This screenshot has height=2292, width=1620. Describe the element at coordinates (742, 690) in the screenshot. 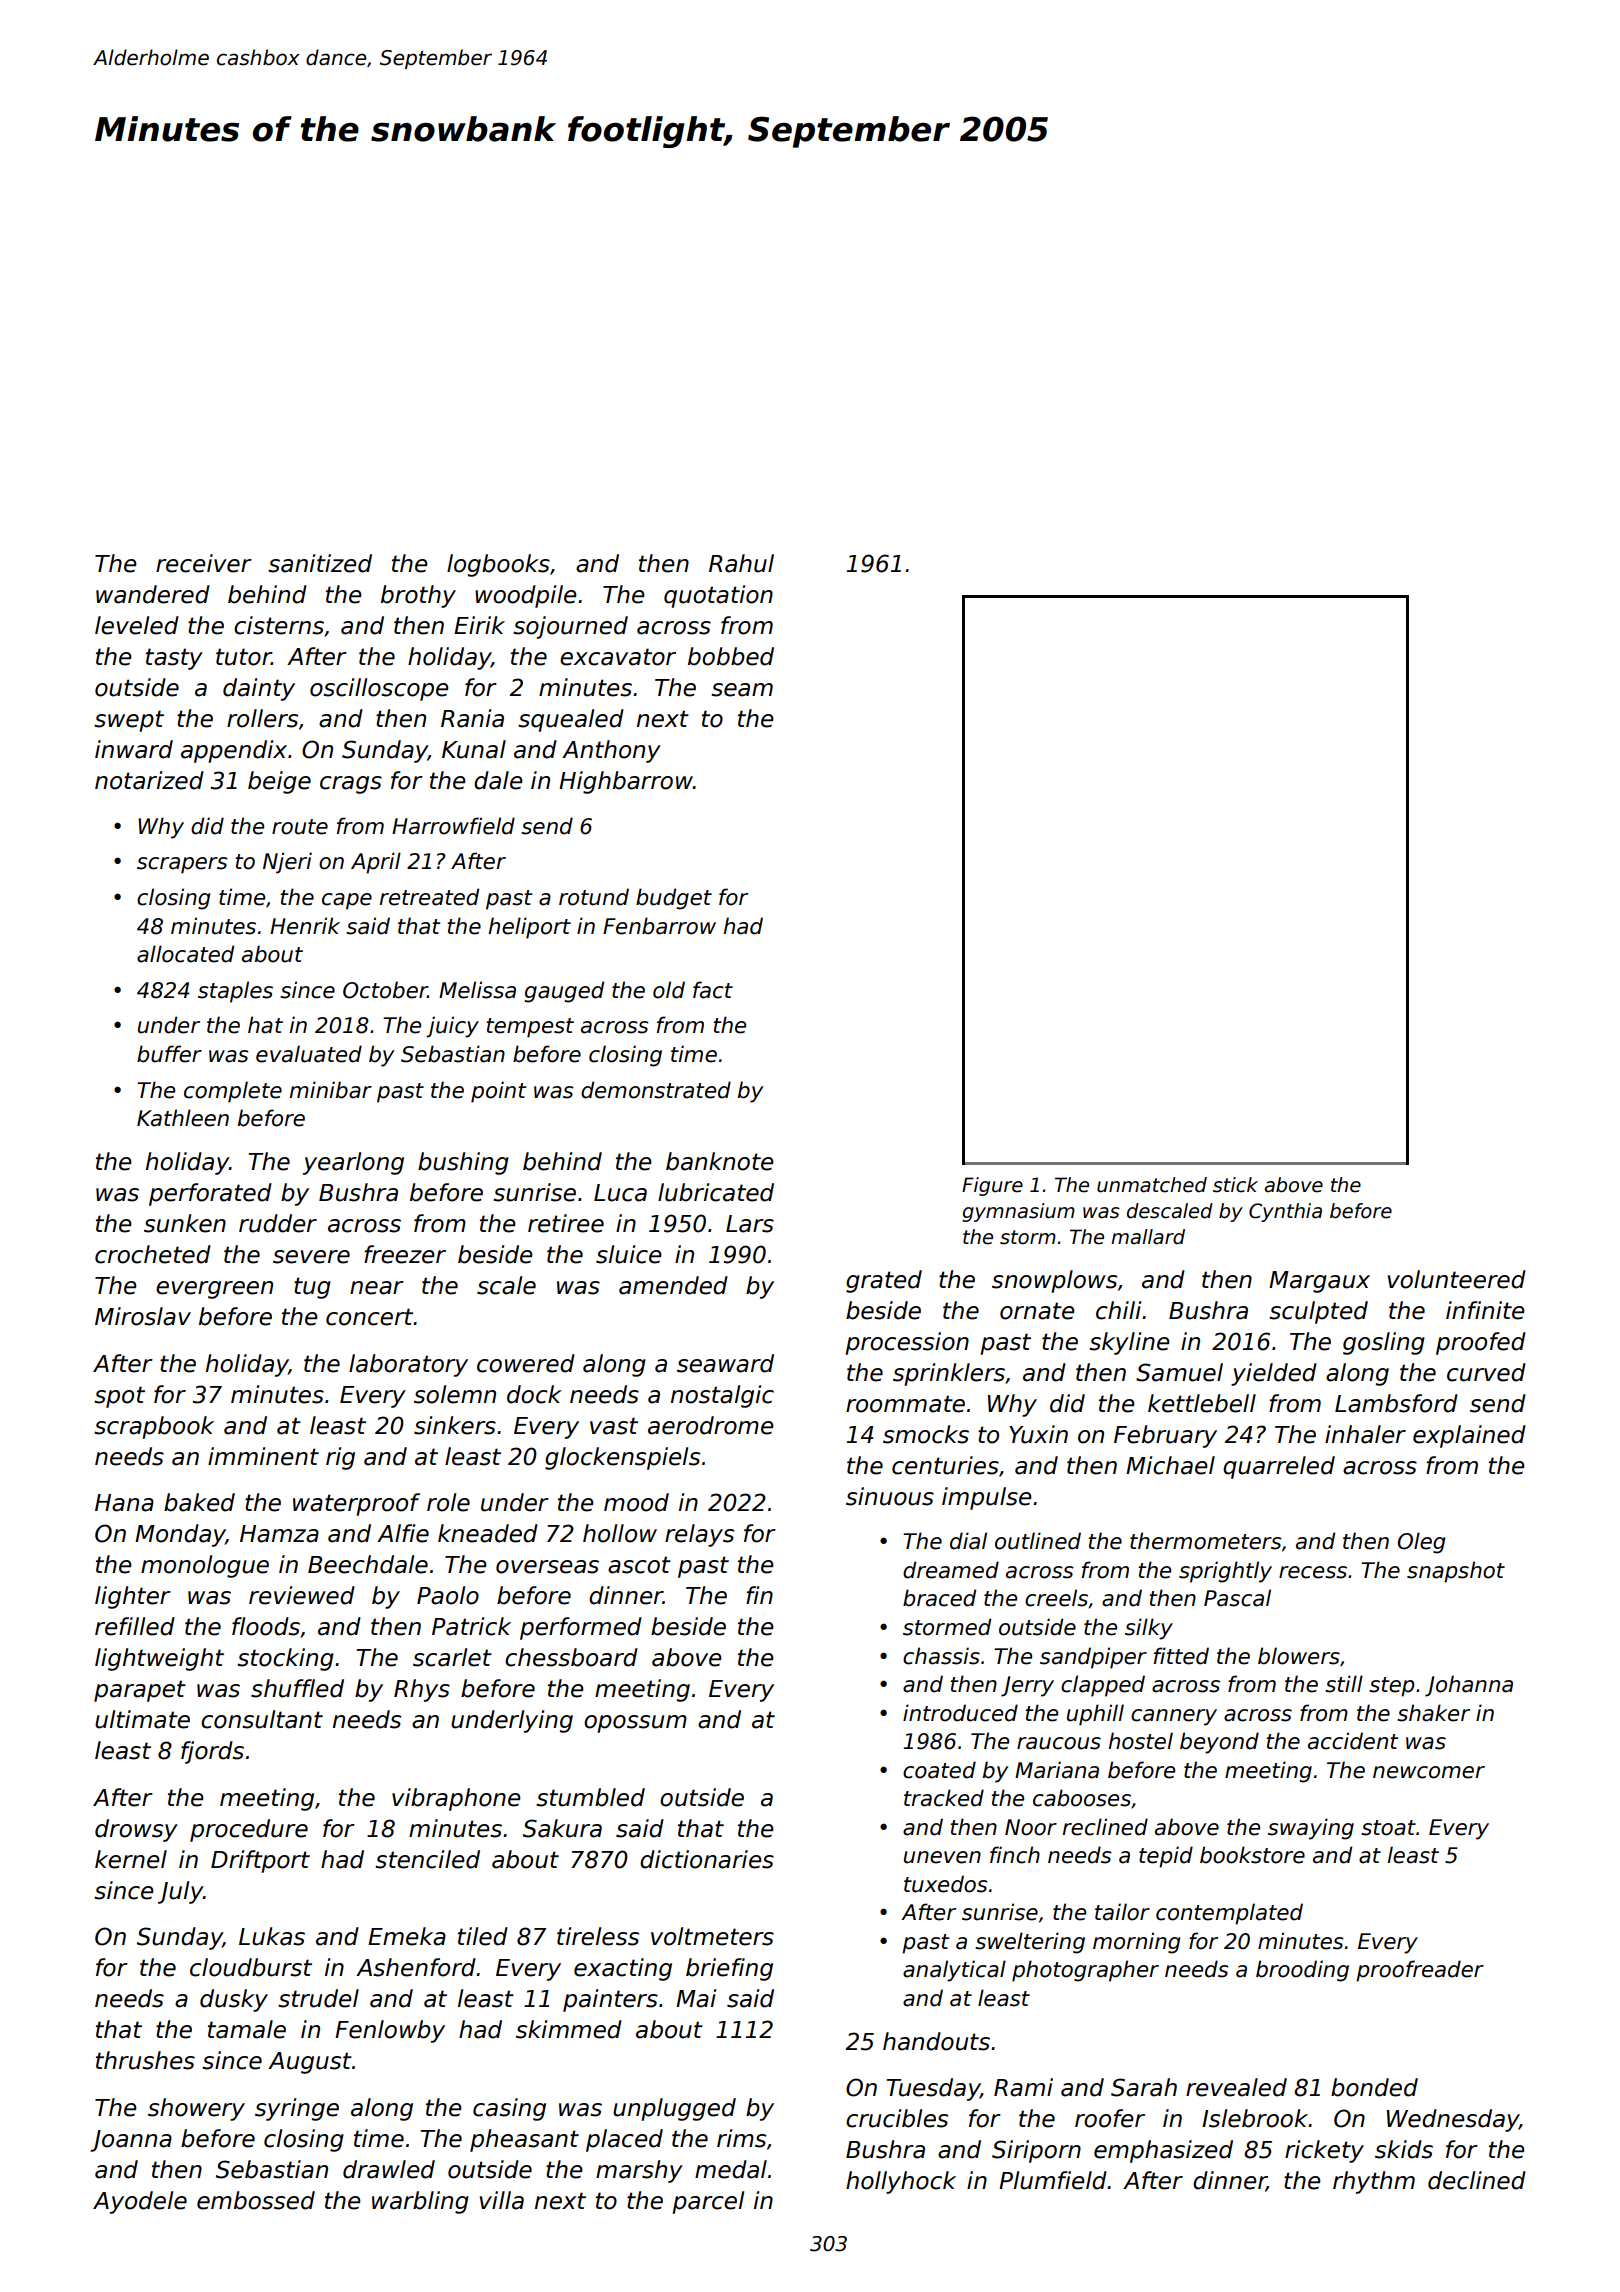

I see `seam` at that location.
